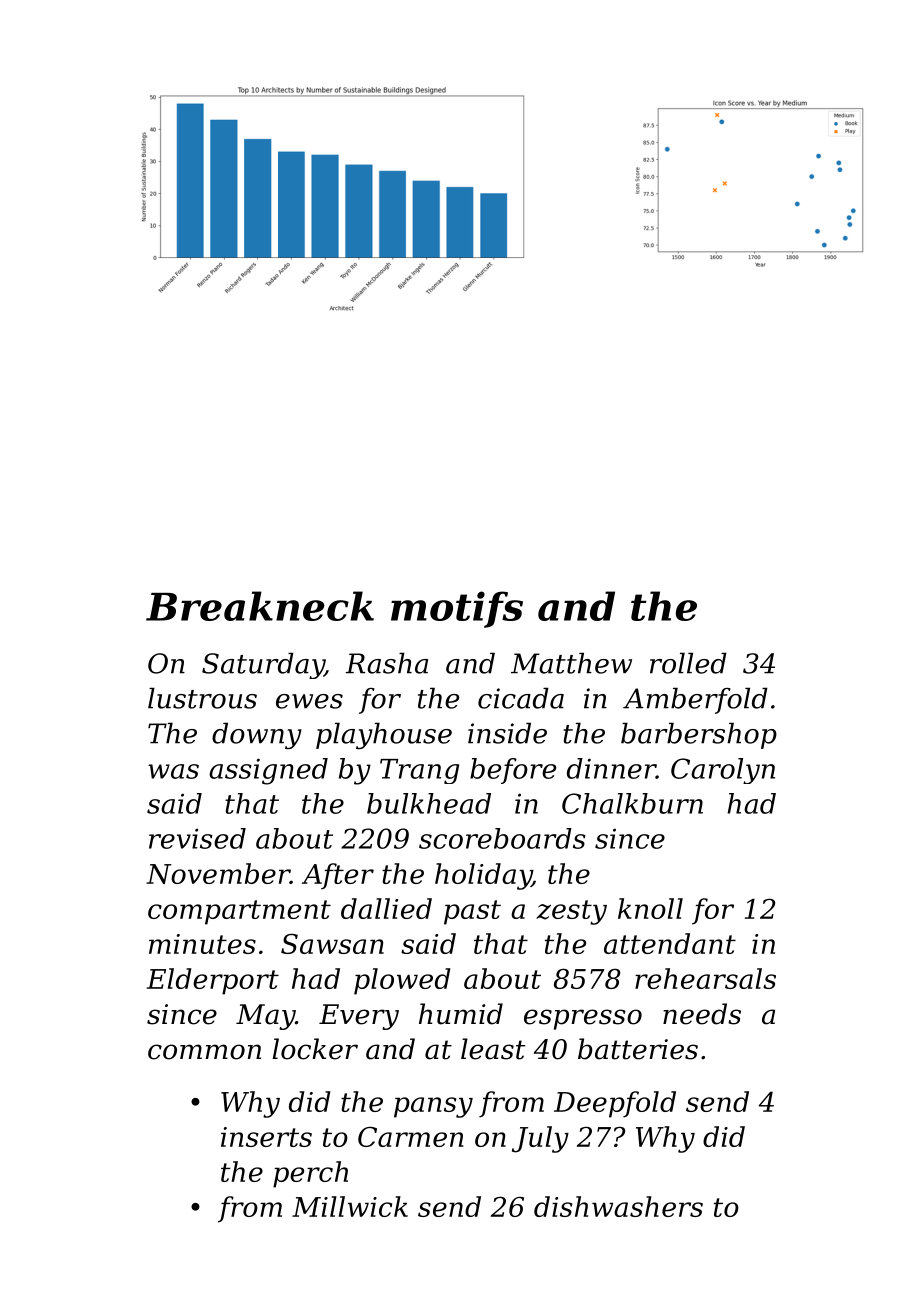  Describe the element at coordinates (350, 1206) in the screenshot. I see `Millwick` at that location.
